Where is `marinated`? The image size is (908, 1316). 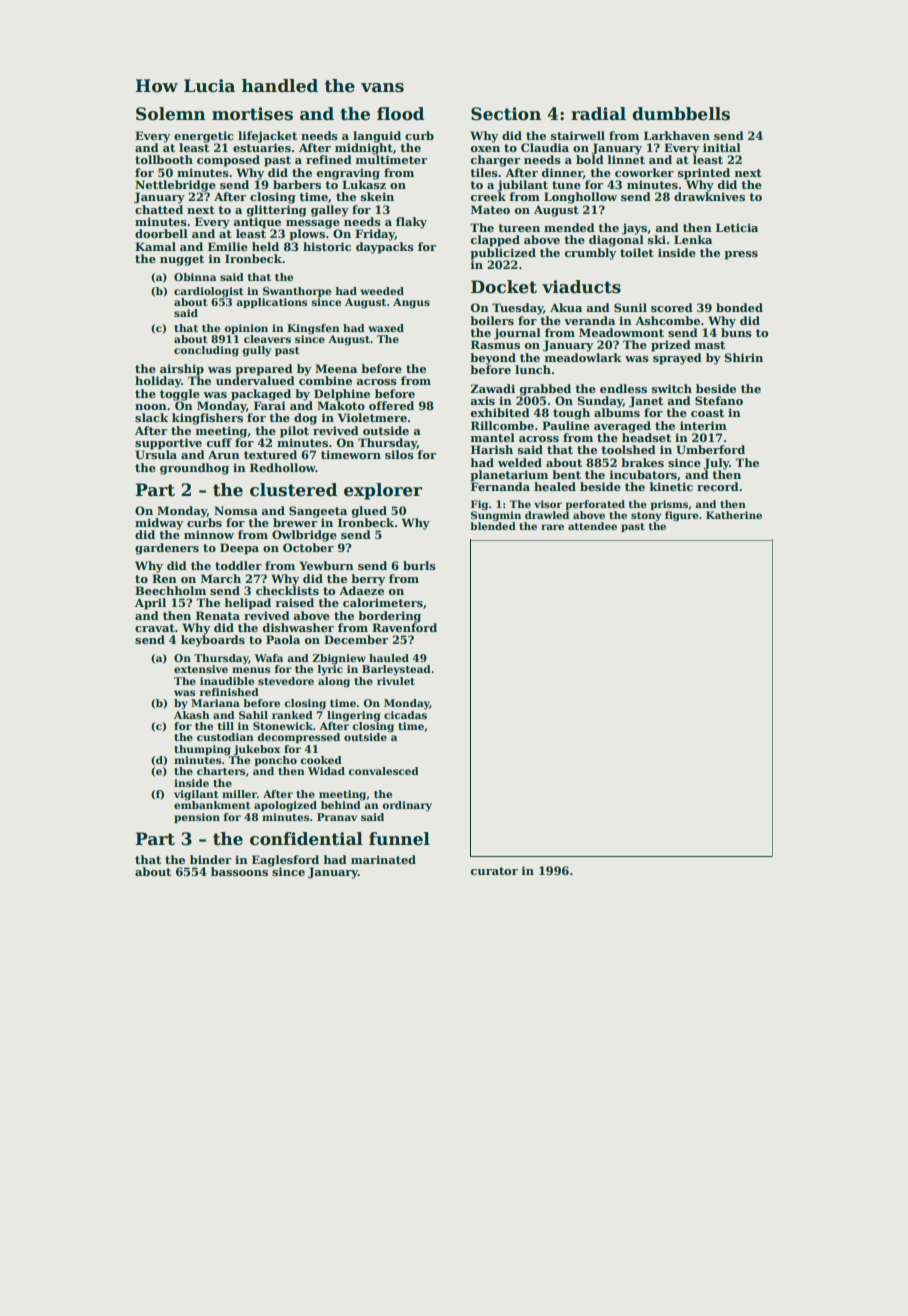 marinated is located at coordinates (383, 859).
